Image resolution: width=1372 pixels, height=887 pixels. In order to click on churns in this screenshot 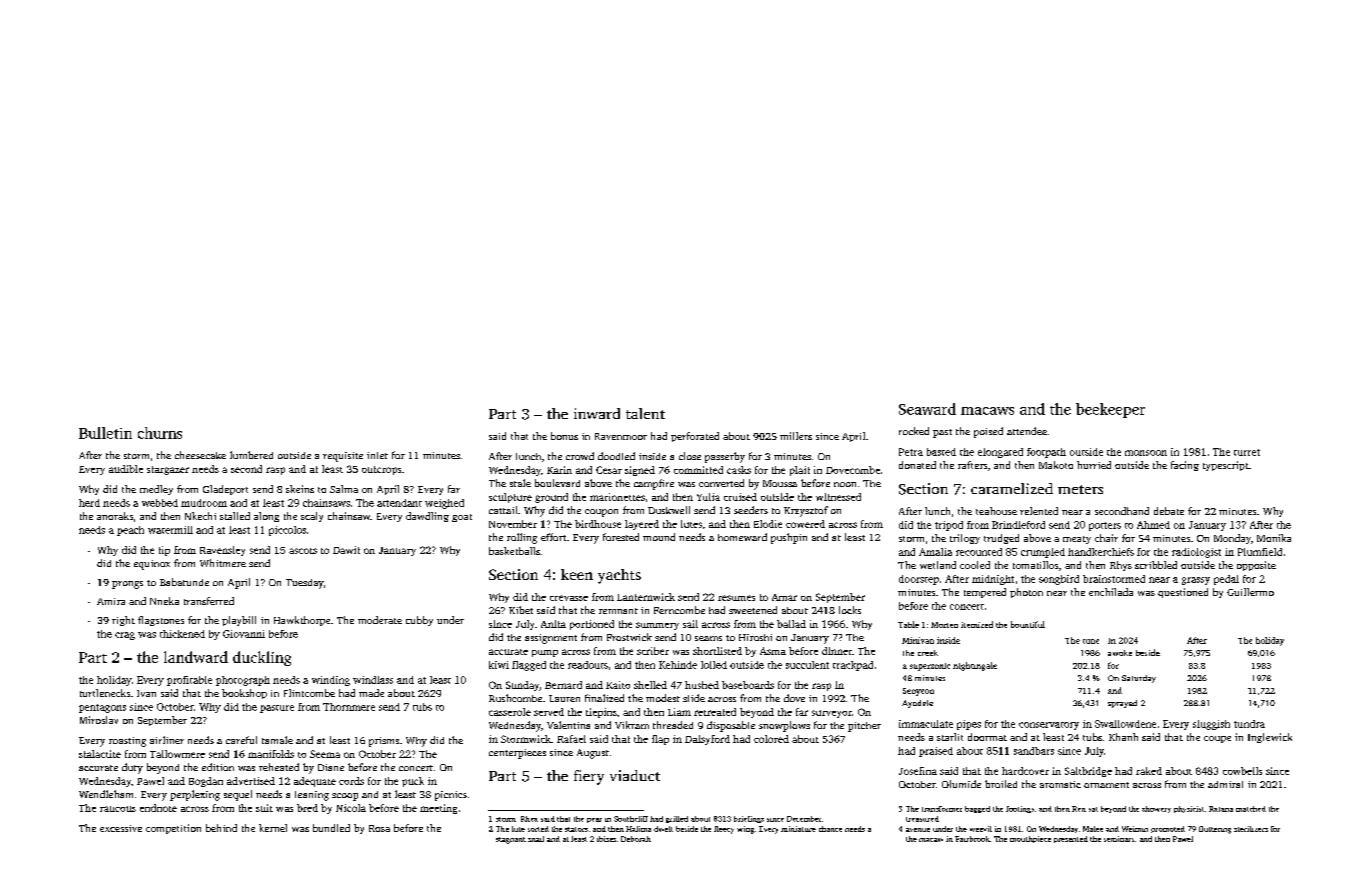, I will do `click(160, 433)`.
